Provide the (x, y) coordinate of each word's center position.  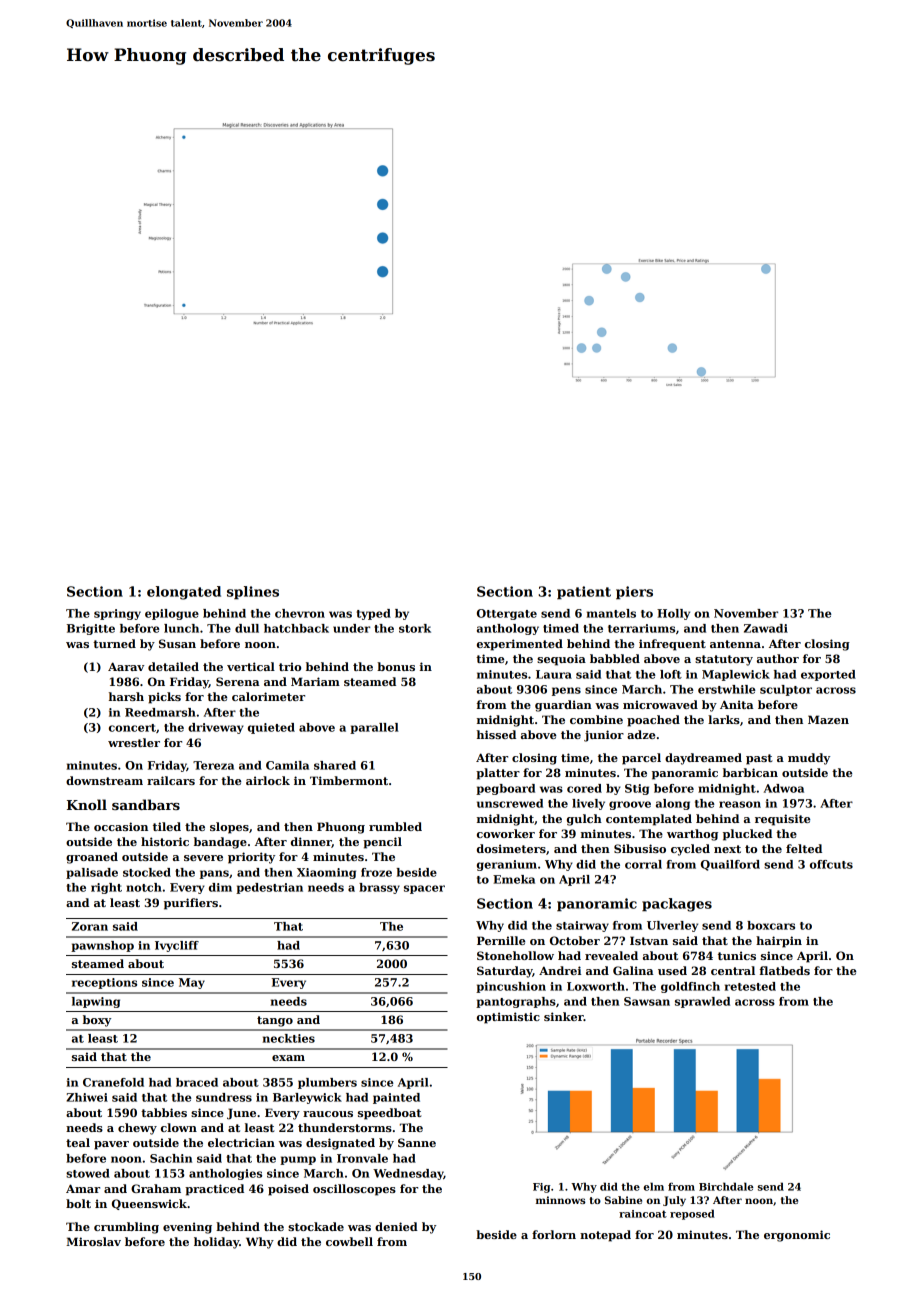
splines (253, 593)
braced (197, 1082)
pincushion (511, 987)
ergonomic (797, 1236)
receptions (104, 983)
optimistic (508, 1018)
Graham (156, 1188)
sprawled (702, 1002)
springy (117, 614)
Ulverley (672, 926)
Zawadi (766, 628)
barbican (750, 772)
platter (498, 774)
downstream (104, 780)
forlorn (554, 1234)
